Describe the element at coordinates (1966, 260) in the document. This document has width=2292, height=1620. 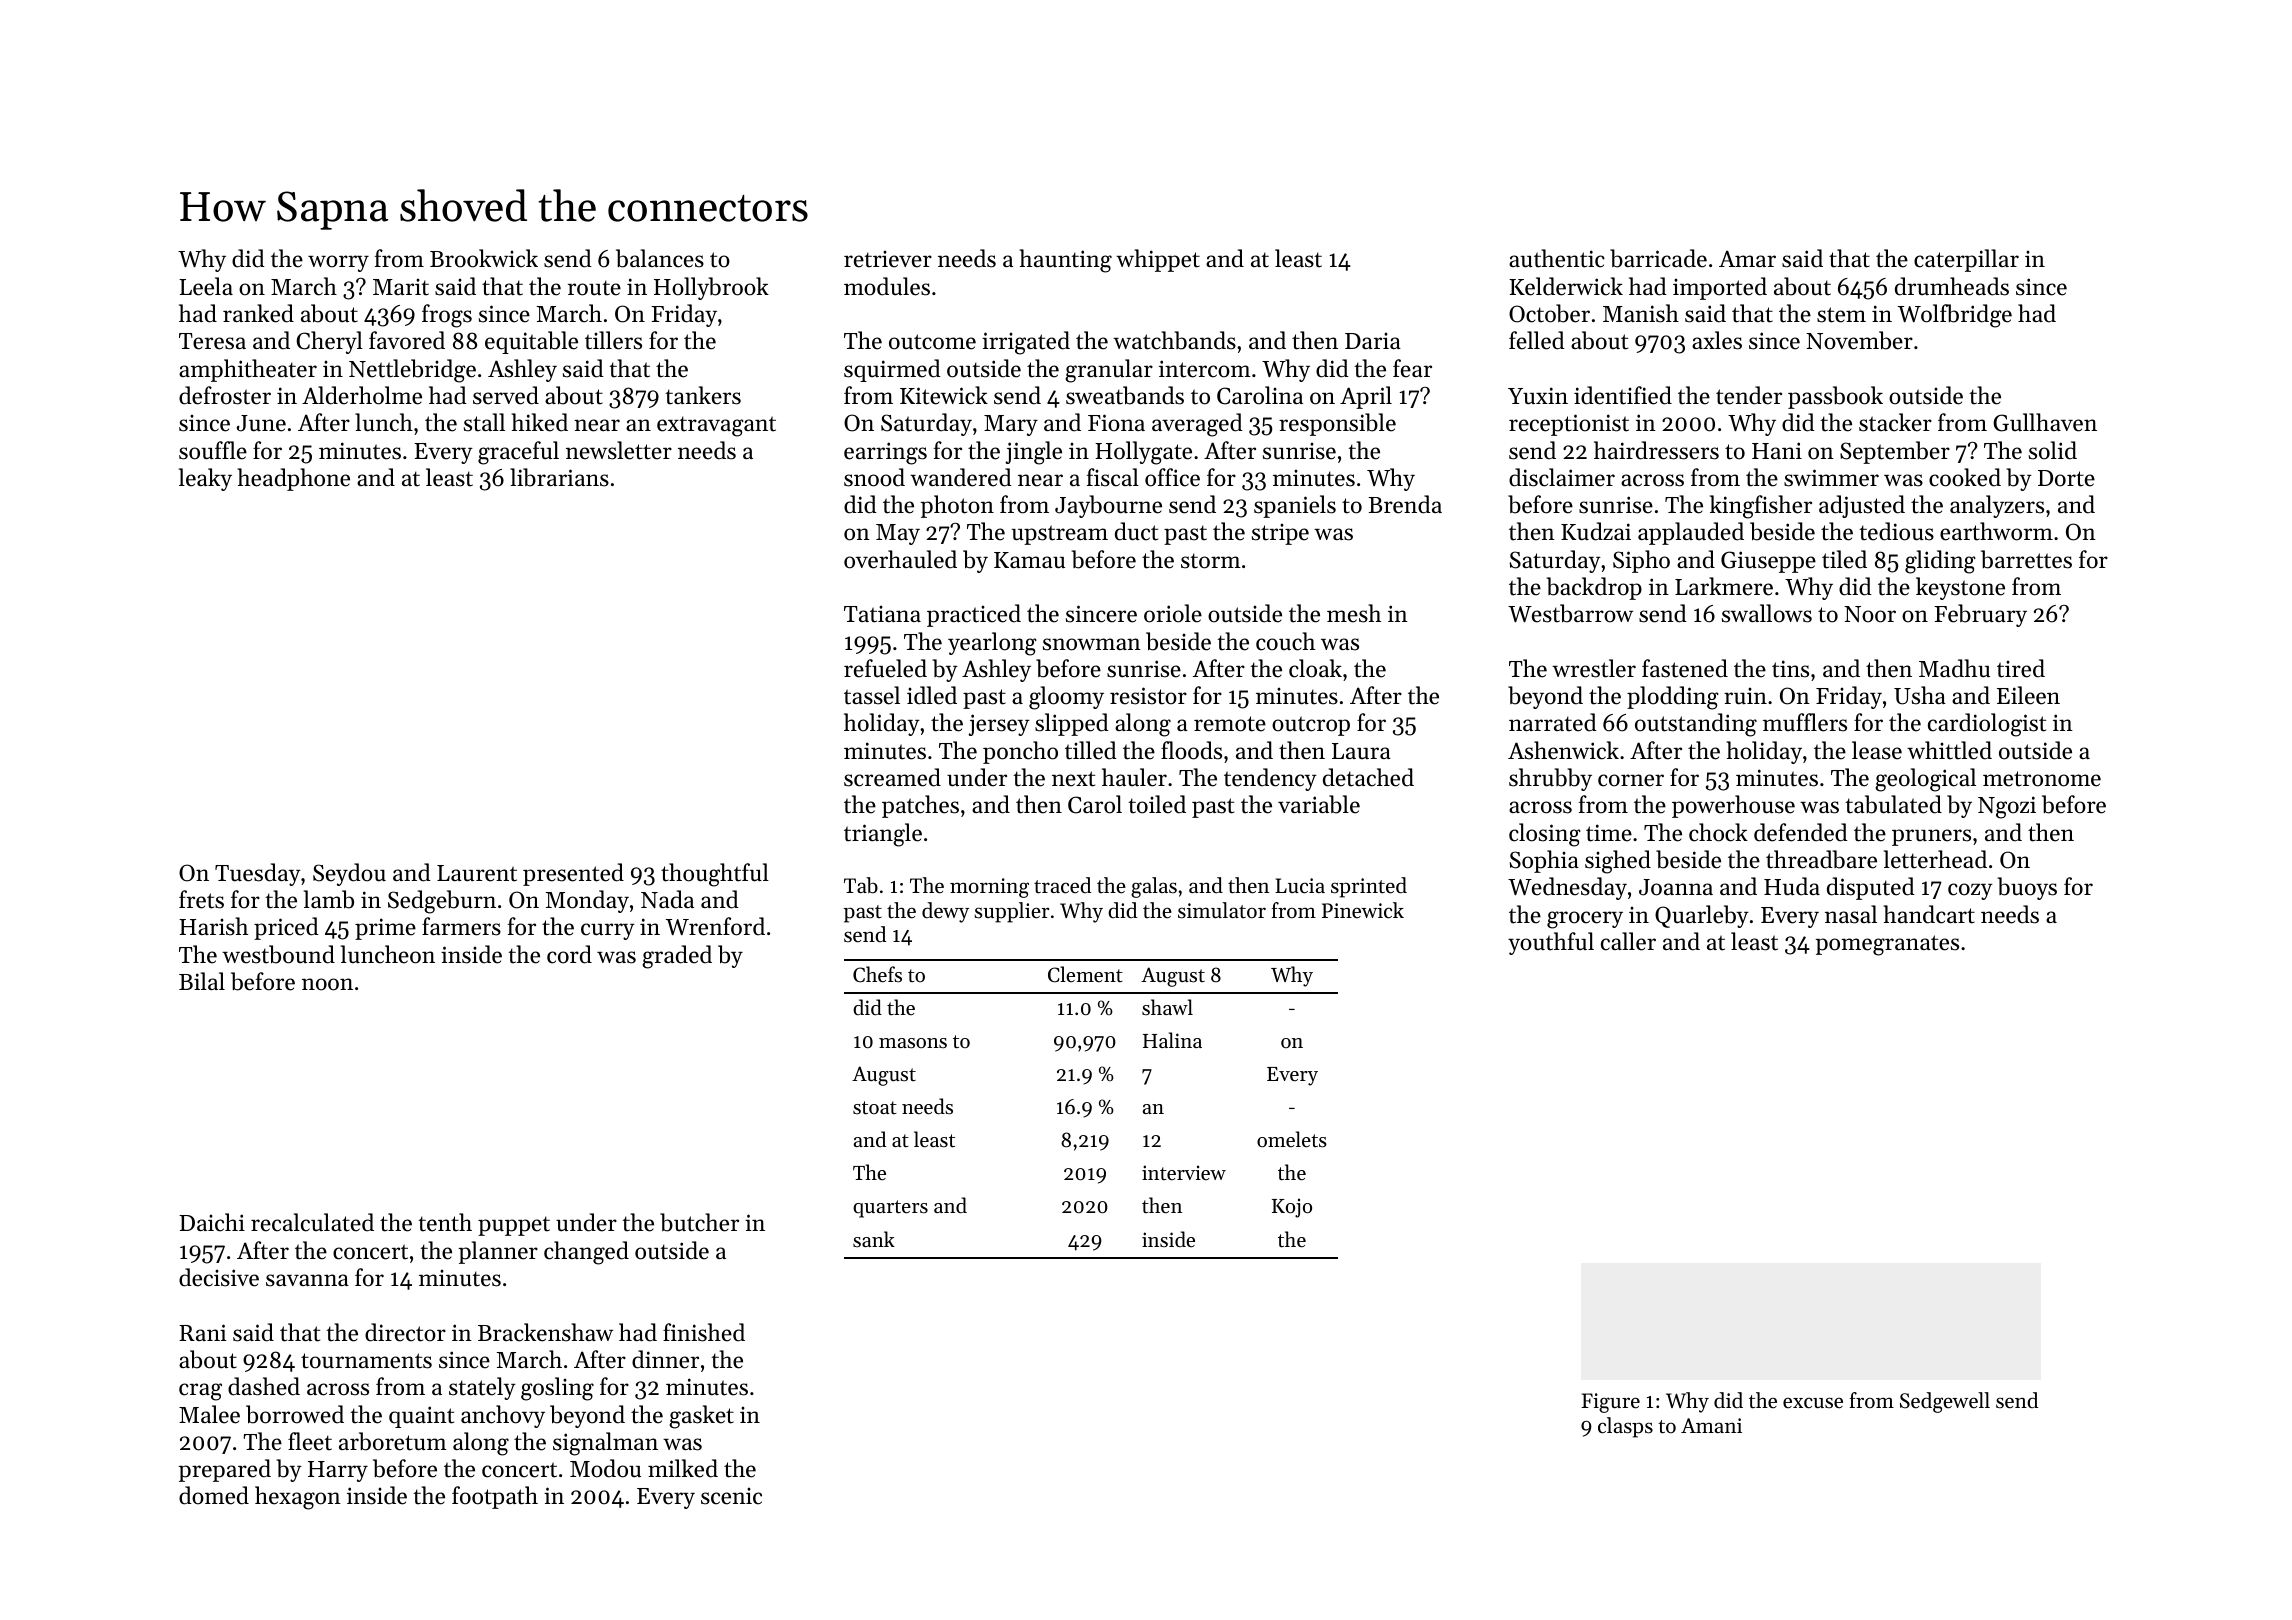
I see `caterpillar` at that location.
